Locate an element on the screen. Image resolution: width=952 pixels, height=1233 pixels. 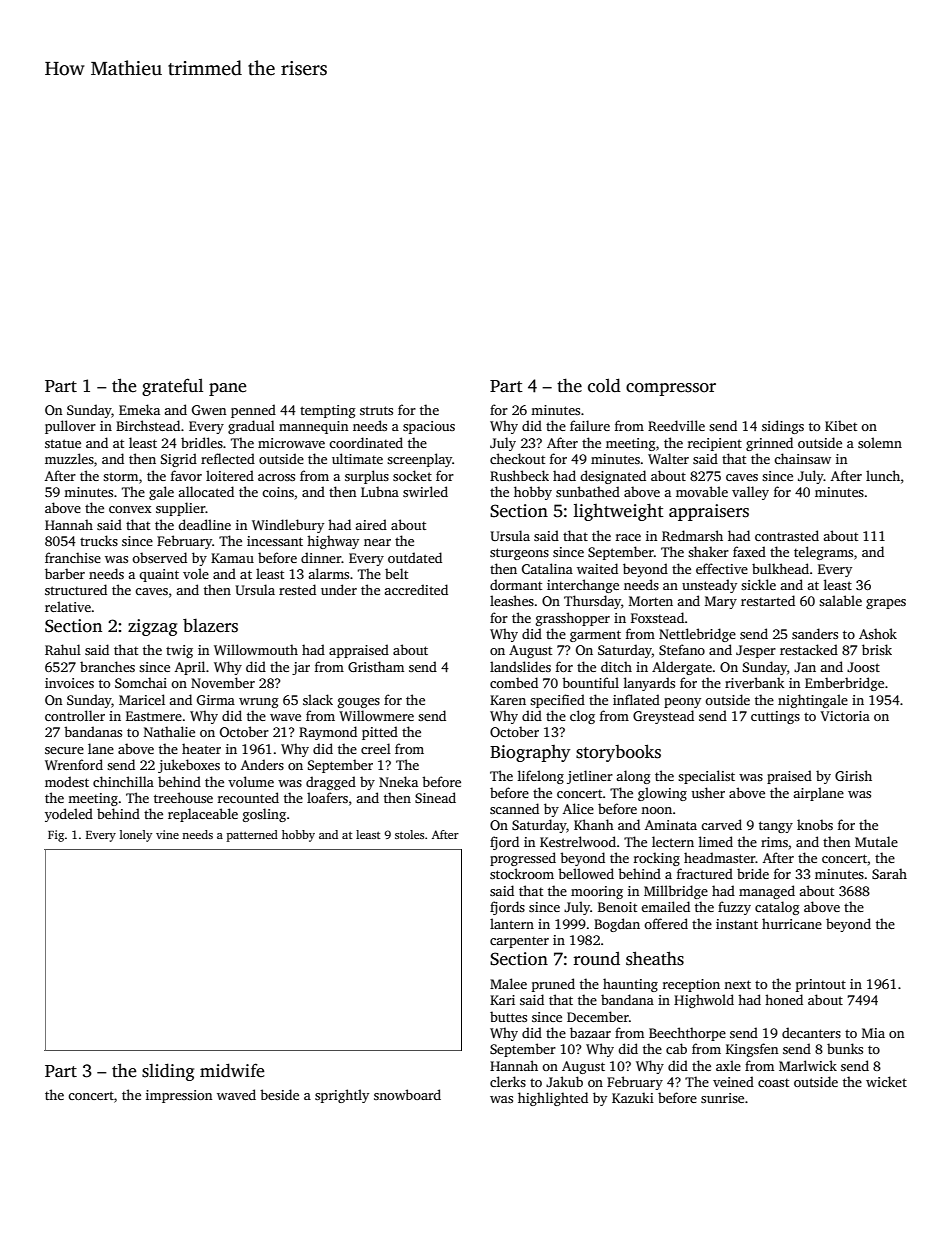
failure is located at coordinates (590, 425).
